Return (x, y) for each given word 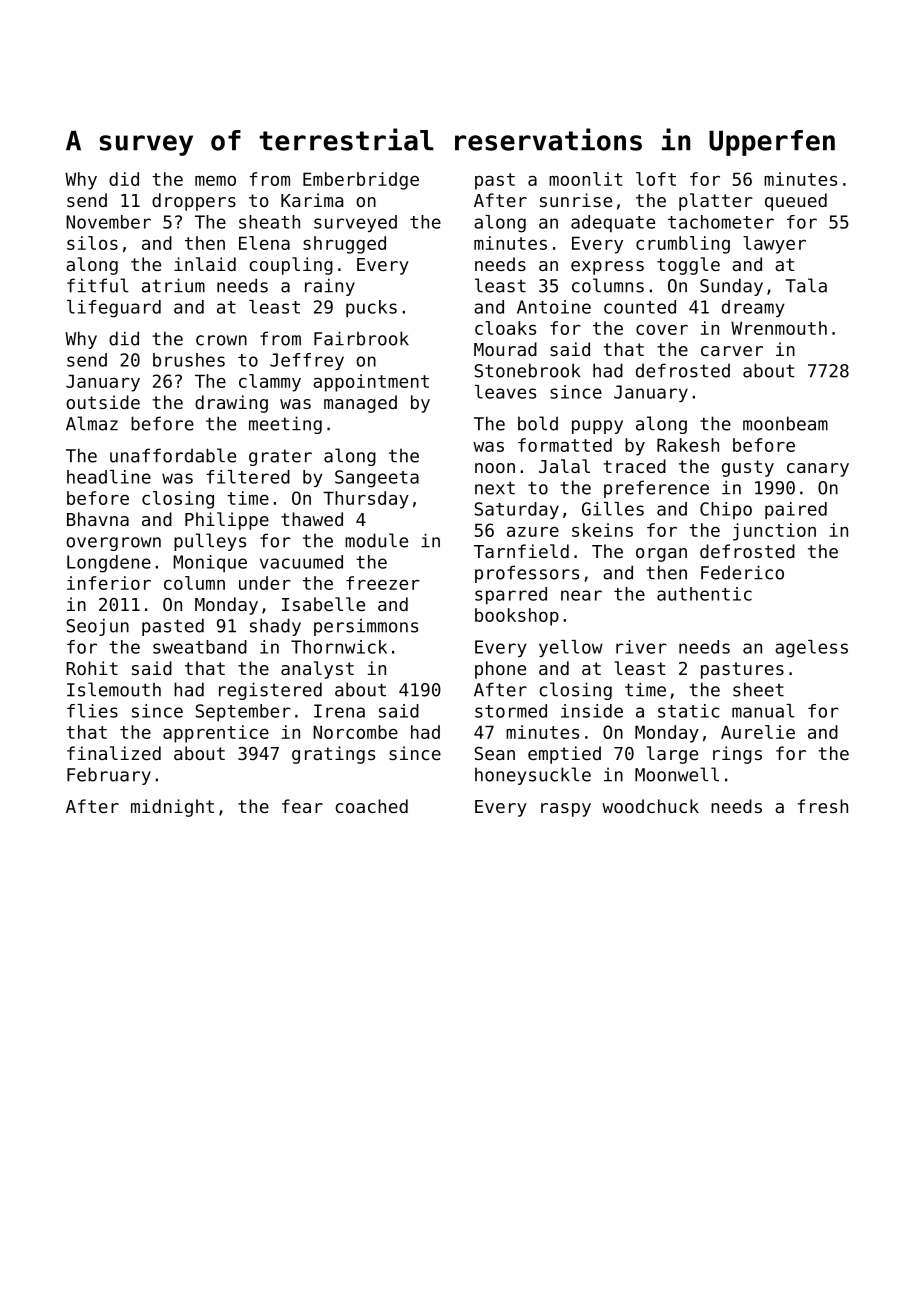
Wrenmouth (779, 328)
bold (538, 423)
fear (302, 806)
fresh (823, 806)
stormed (511, 711)
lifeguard (114, 309)
